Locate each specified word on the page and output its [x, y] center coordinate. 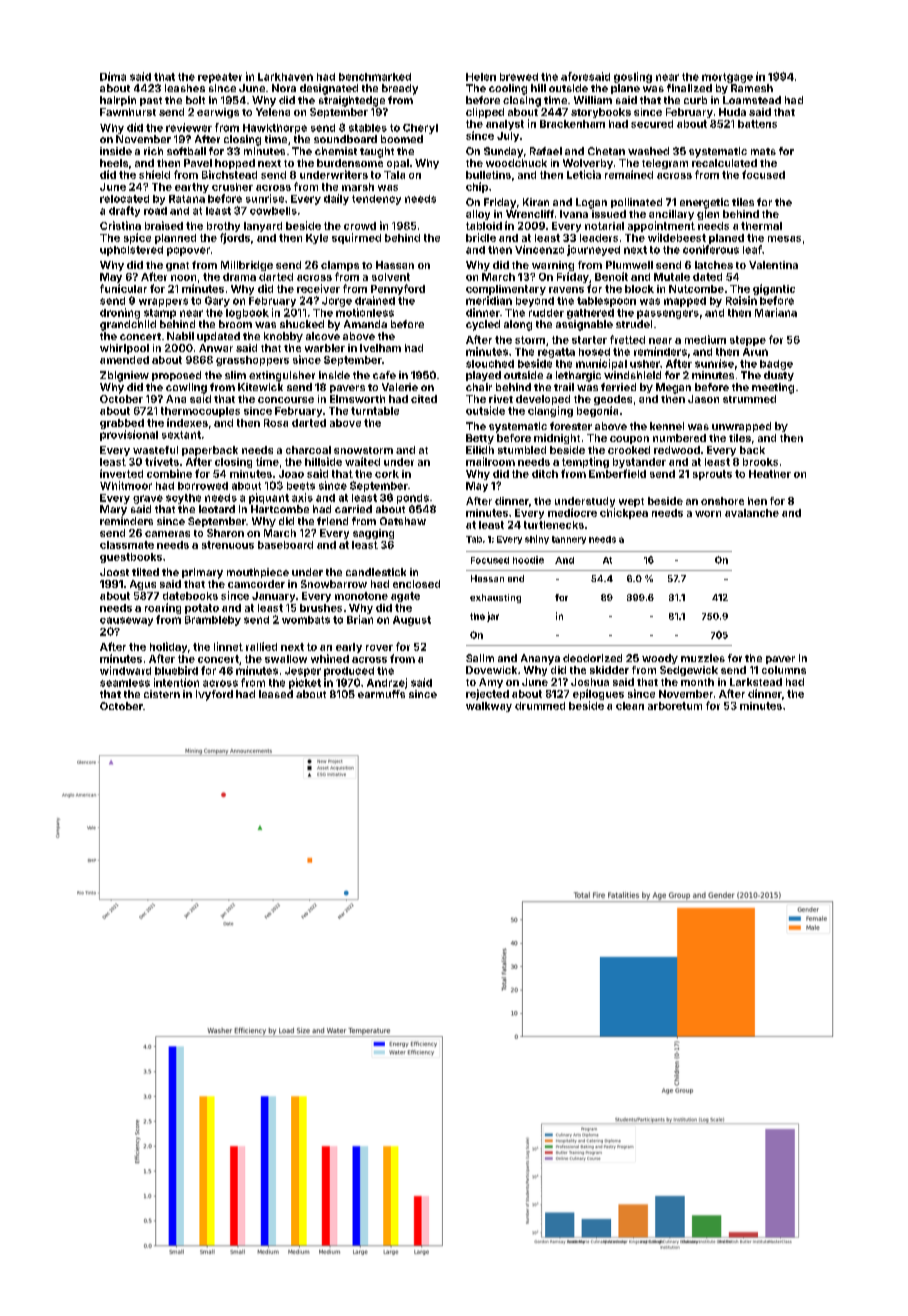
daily [336, 199]
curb [695, 100]
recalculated [724, 163]
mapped [685, 302]
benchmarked [375, 77]
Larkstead [756, 682]
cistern [162, 694]
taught [377, 152]
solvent [391, 277]
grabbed [122, 424]
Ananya [540, 659]
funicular [123, 288]
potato [202, 609]
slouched [490, 364]
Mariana [776, 312]
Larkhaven [285, 77]
